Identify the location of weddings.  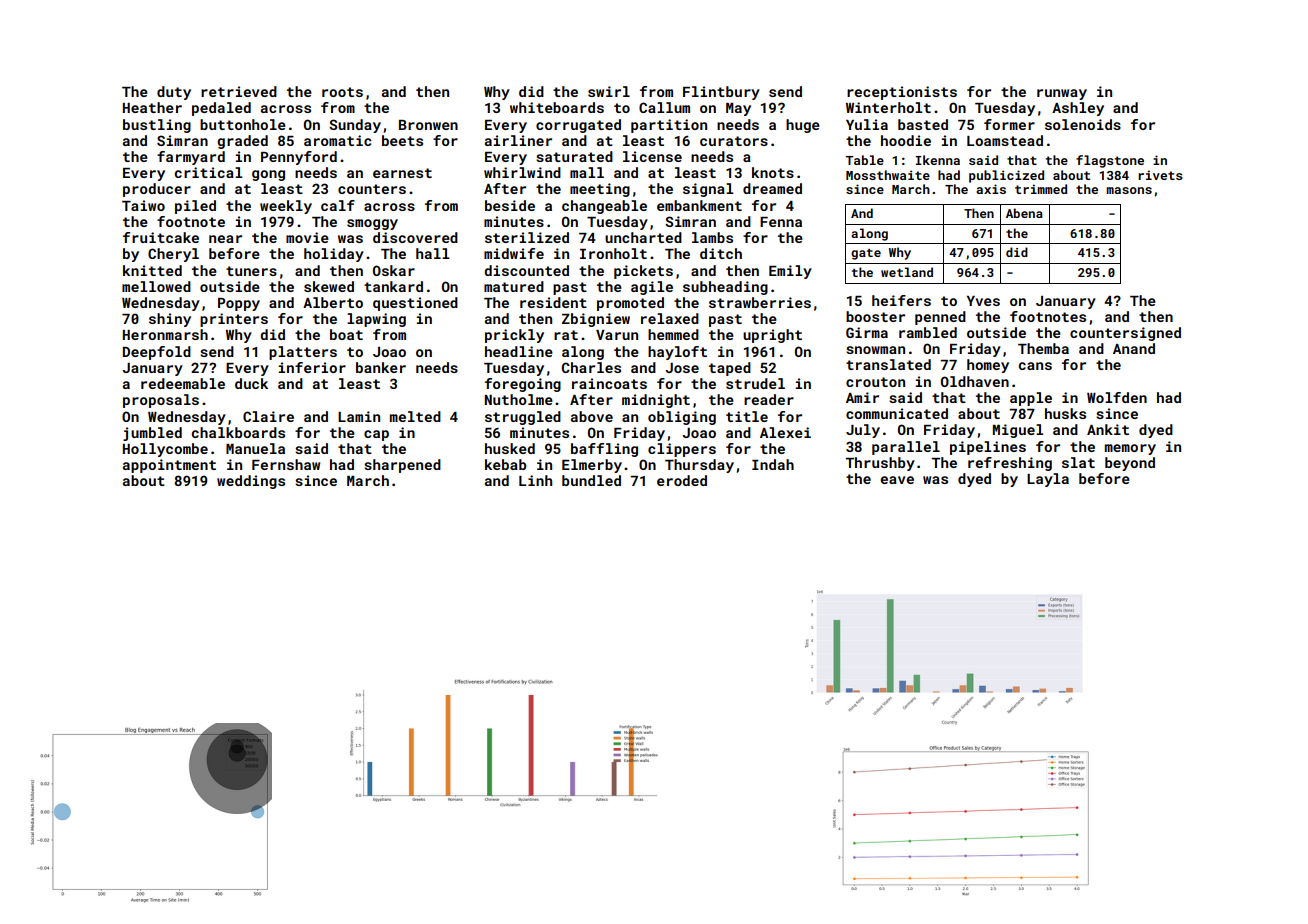
(251, 482).
